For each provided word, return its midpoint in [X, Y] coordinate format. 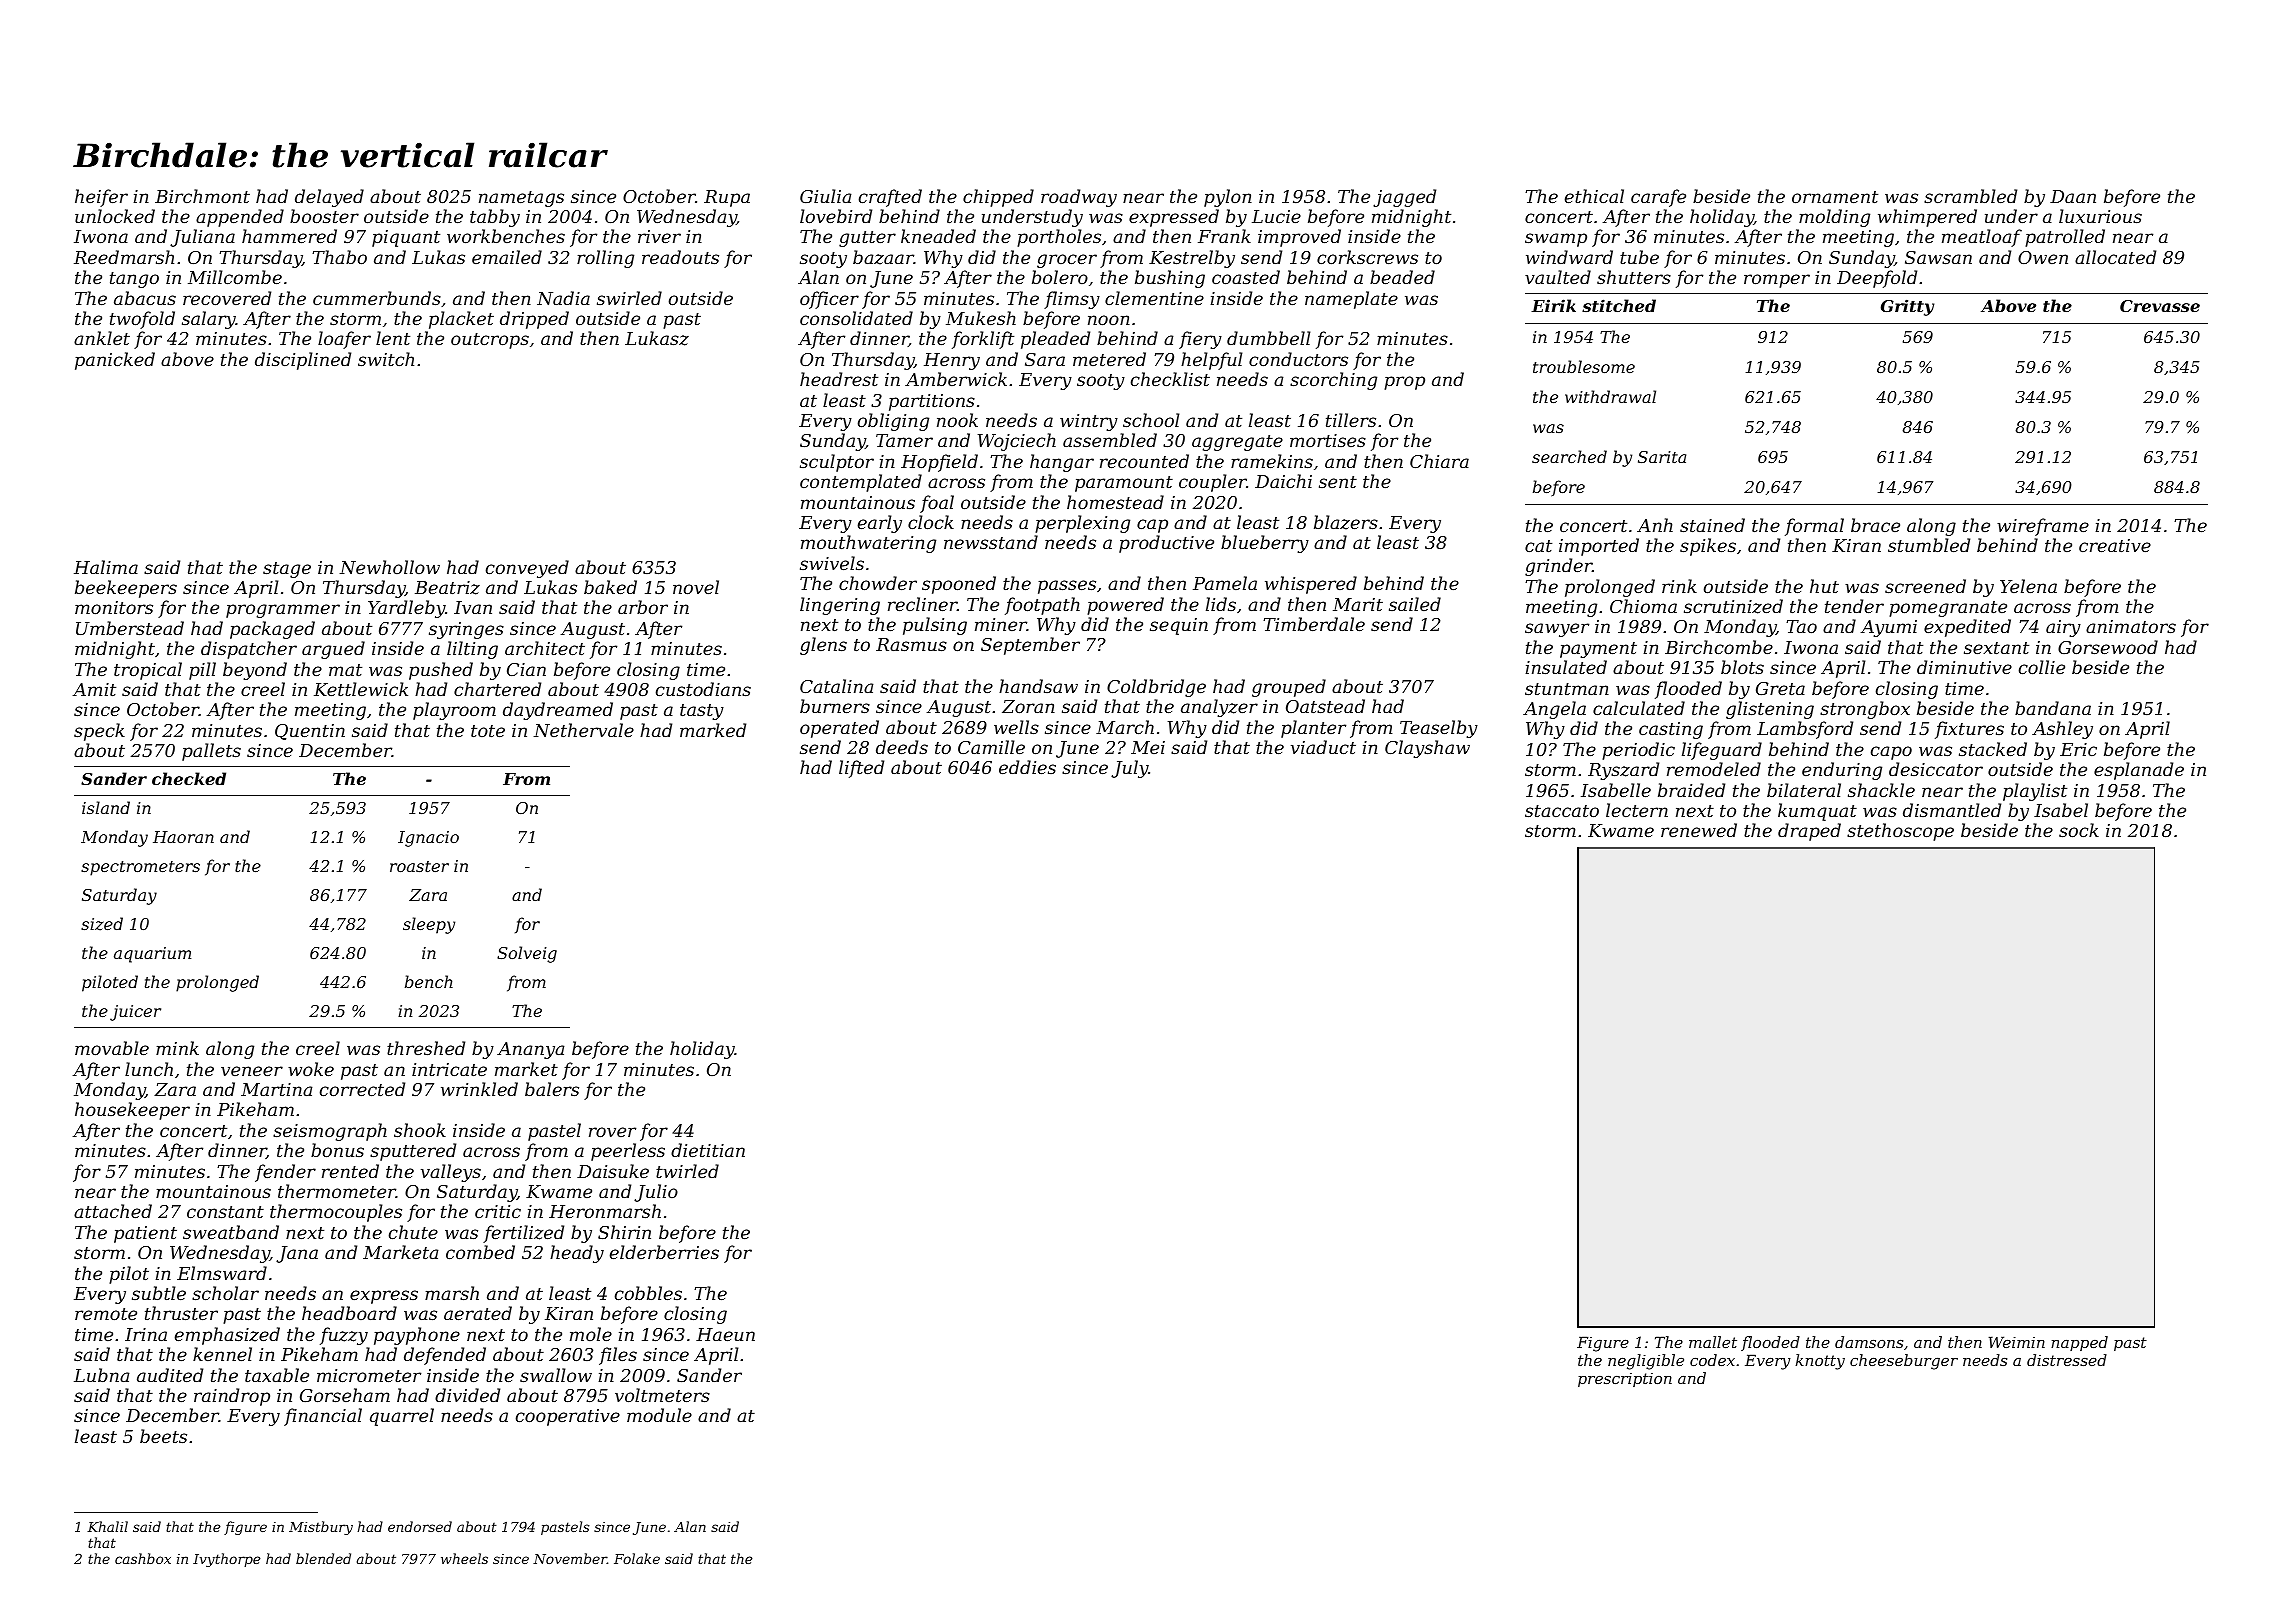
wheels [464, 1558]
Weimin [2017, 1342]
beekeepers [126, 589]
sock [2079, 830]
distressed [2067, 1360]
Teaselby [1439, 729]
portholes [1059, 238]
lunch [149, 1069]
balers [552, 1089]
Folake [637, 1558]
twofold [142, 320]
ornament [1835, 197]
